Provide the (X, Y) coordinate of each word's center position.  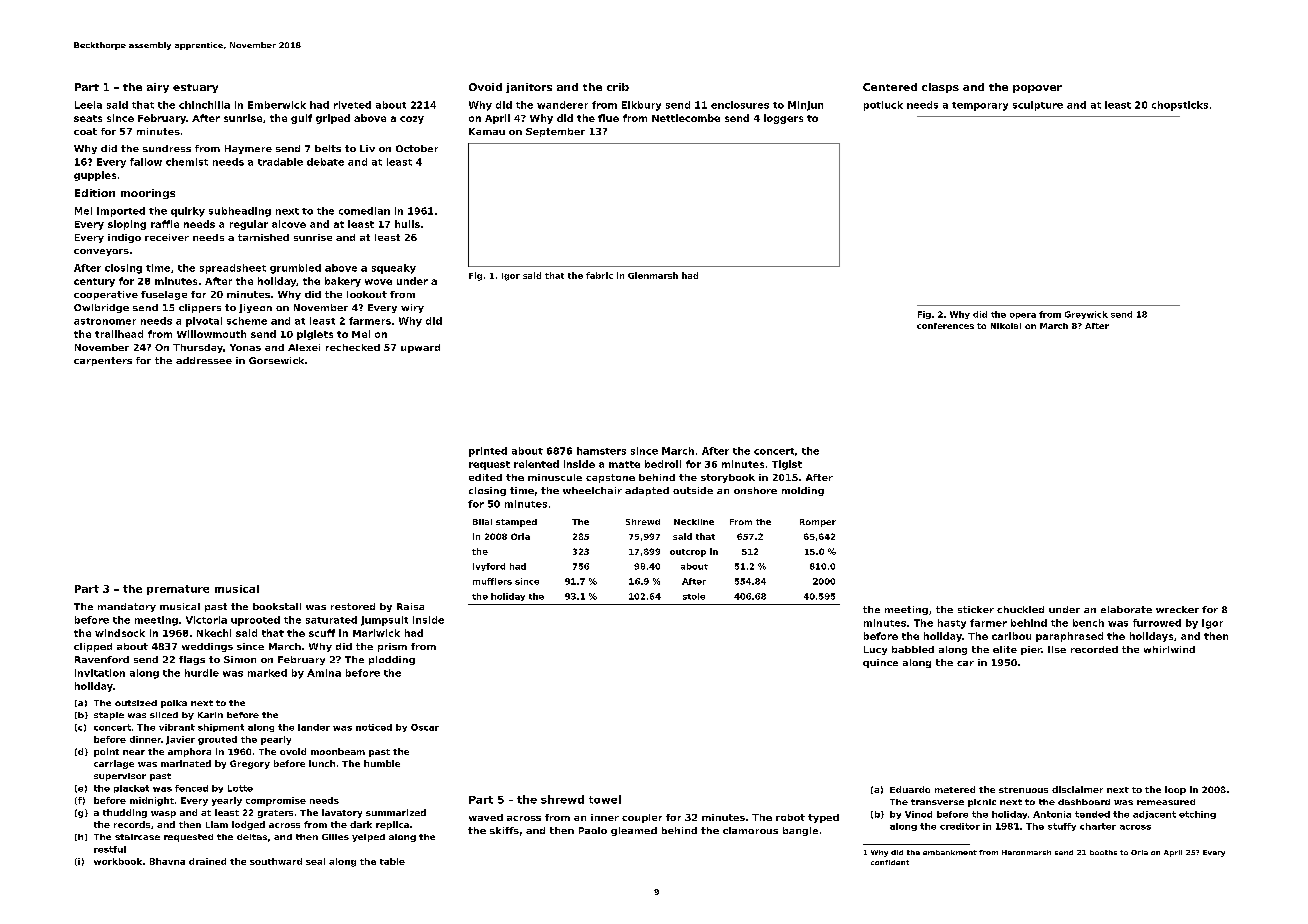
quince (880, 663)
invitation (100, 673)
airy (158, 88)
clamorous (750, 830)
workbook (118, 861)
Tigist (787, 465)
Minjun (805, 106)
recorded (1094, 649)
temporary (980, 106)
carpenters (103, 361)
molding (803, 491)
